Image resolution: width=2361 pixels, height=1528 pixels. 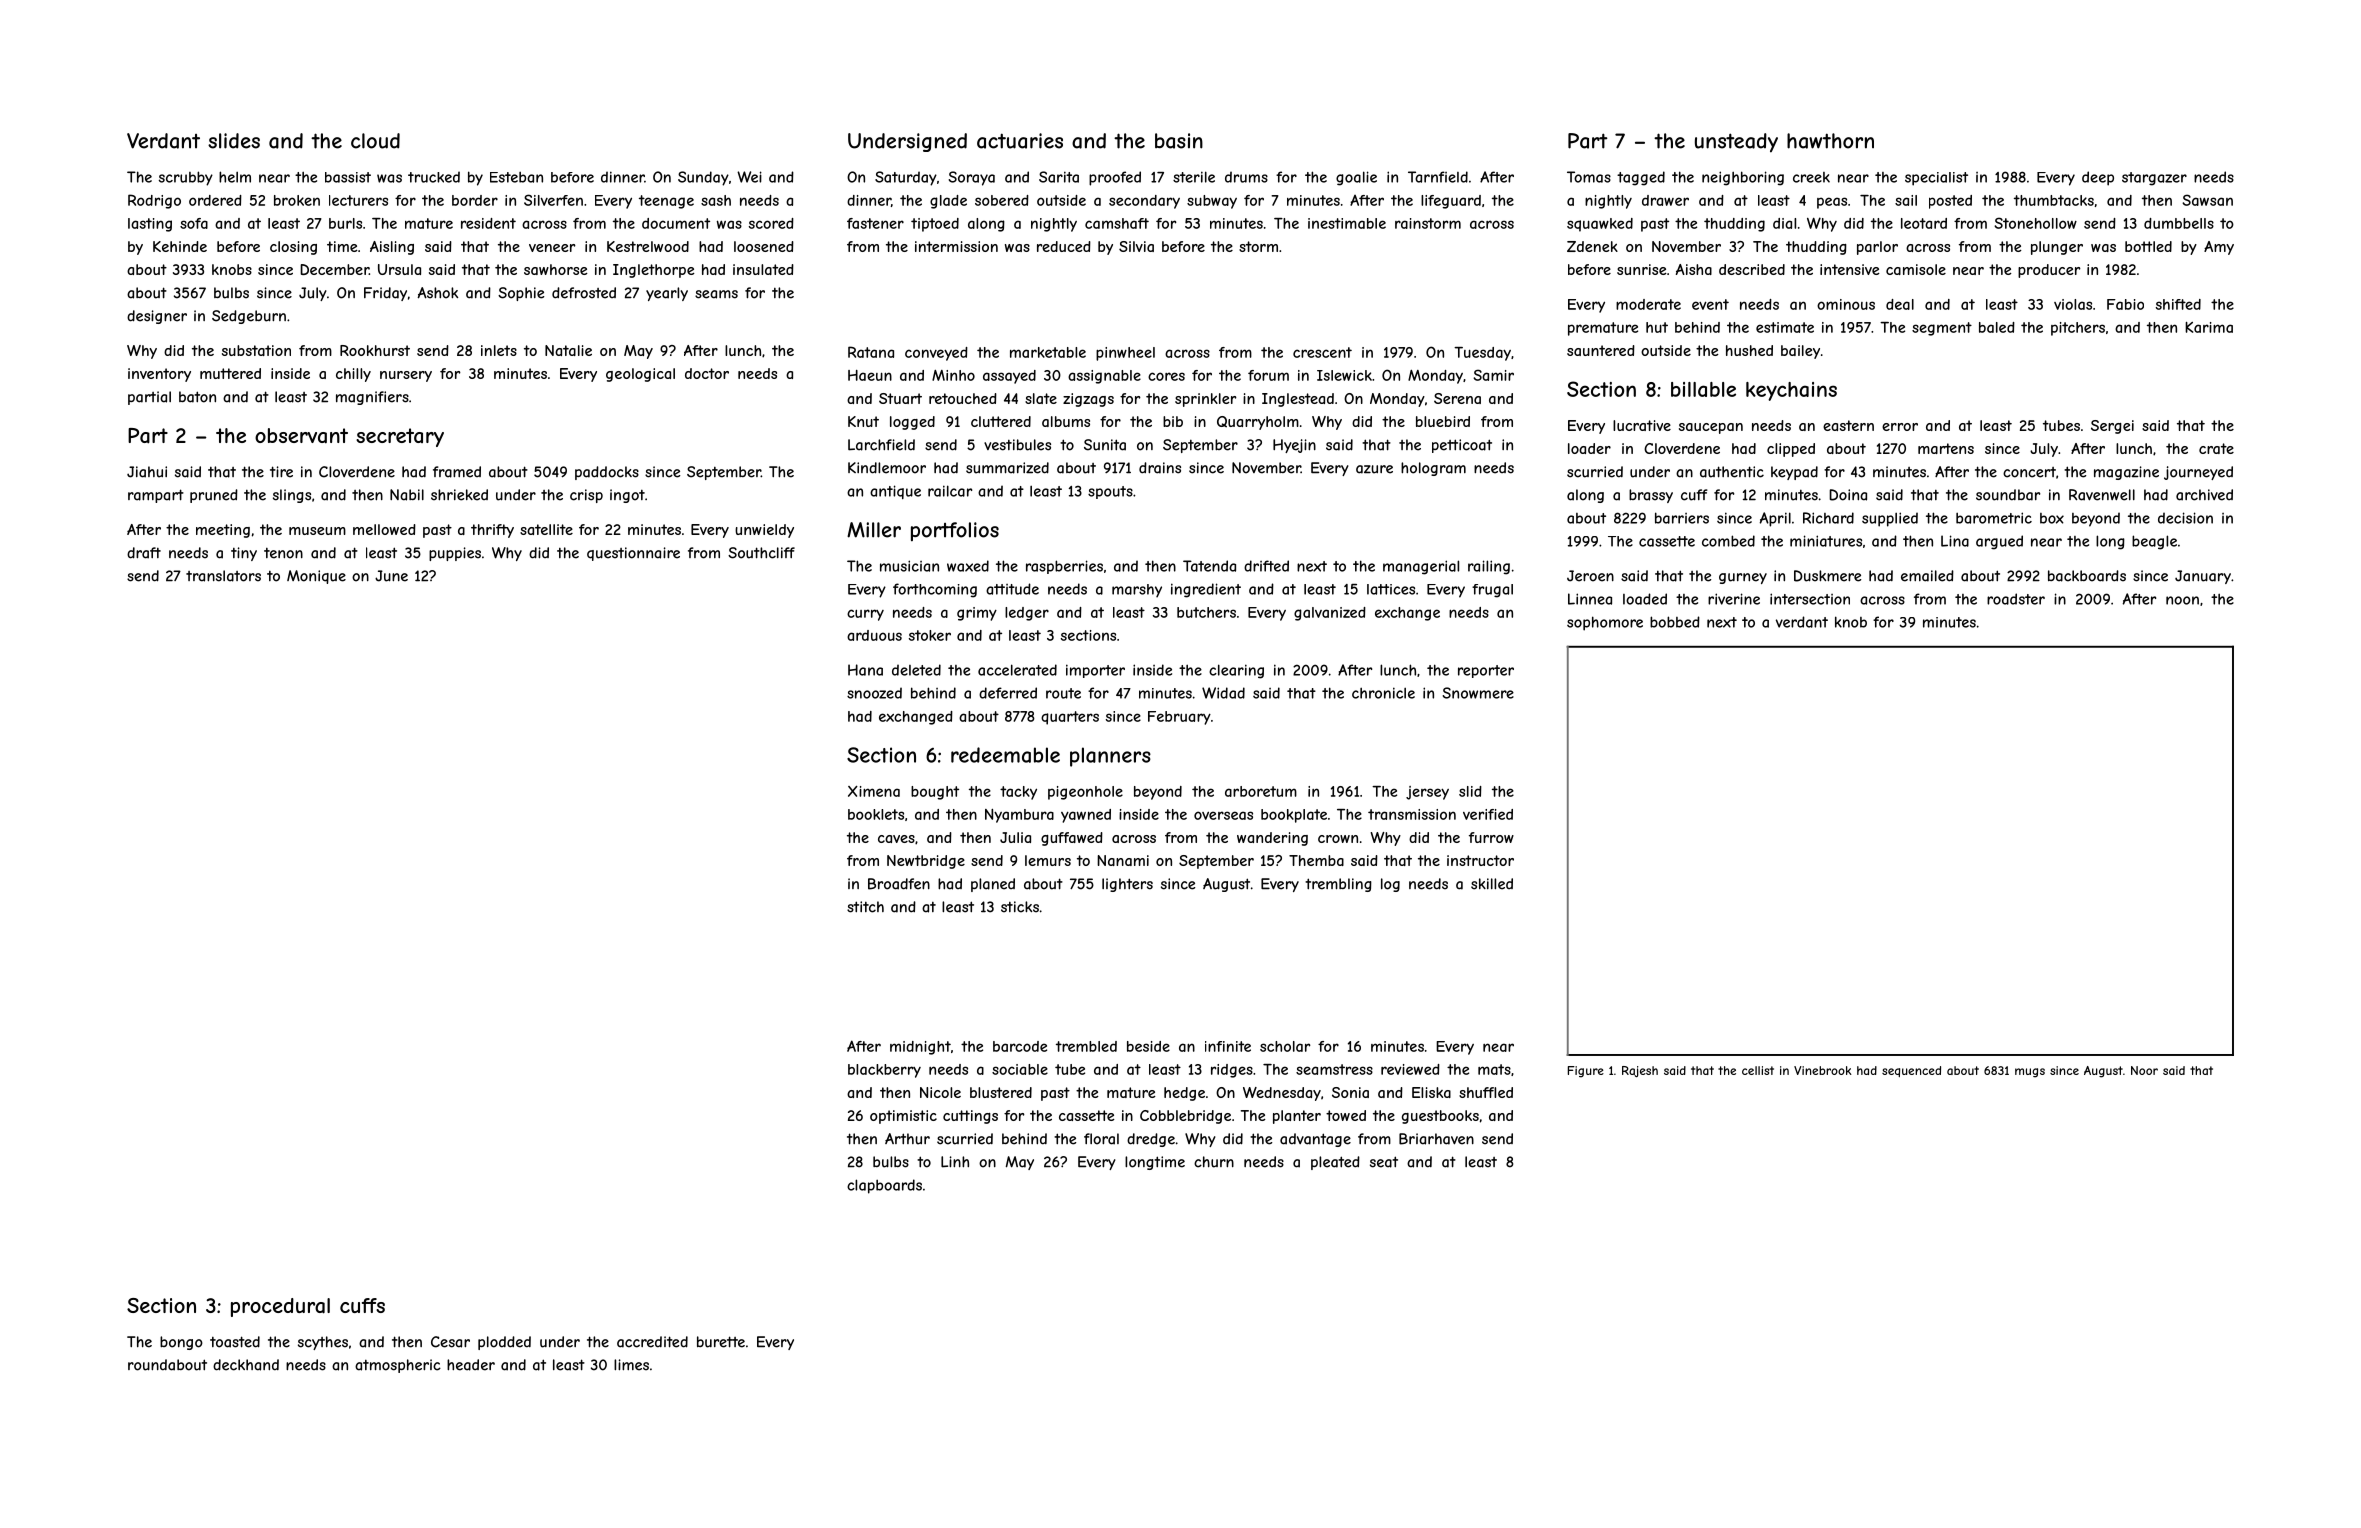 I want to click on keychains, so click(x=1791, y=391).
